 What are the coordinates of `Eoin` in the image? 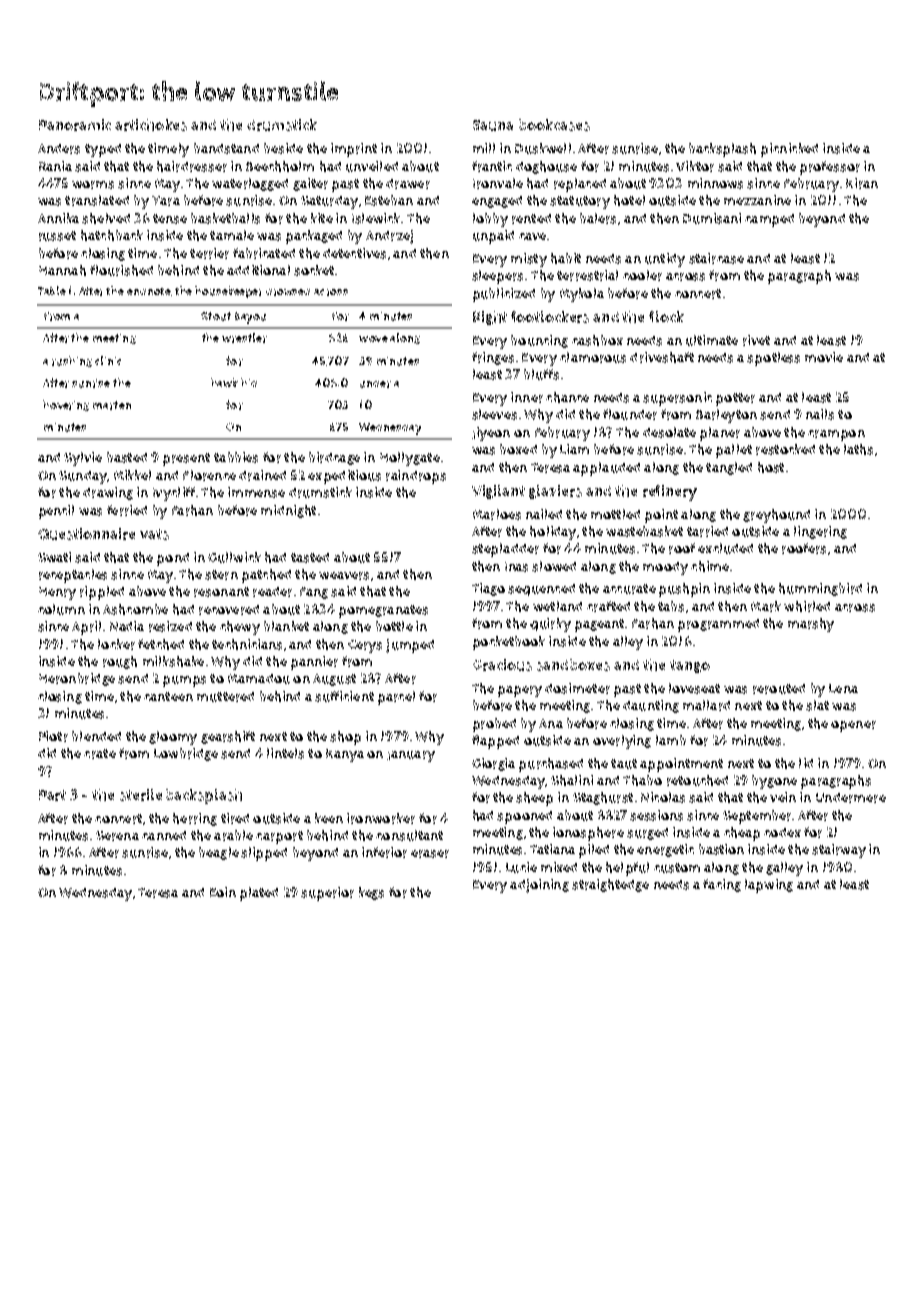 It's located at (223, 892).
